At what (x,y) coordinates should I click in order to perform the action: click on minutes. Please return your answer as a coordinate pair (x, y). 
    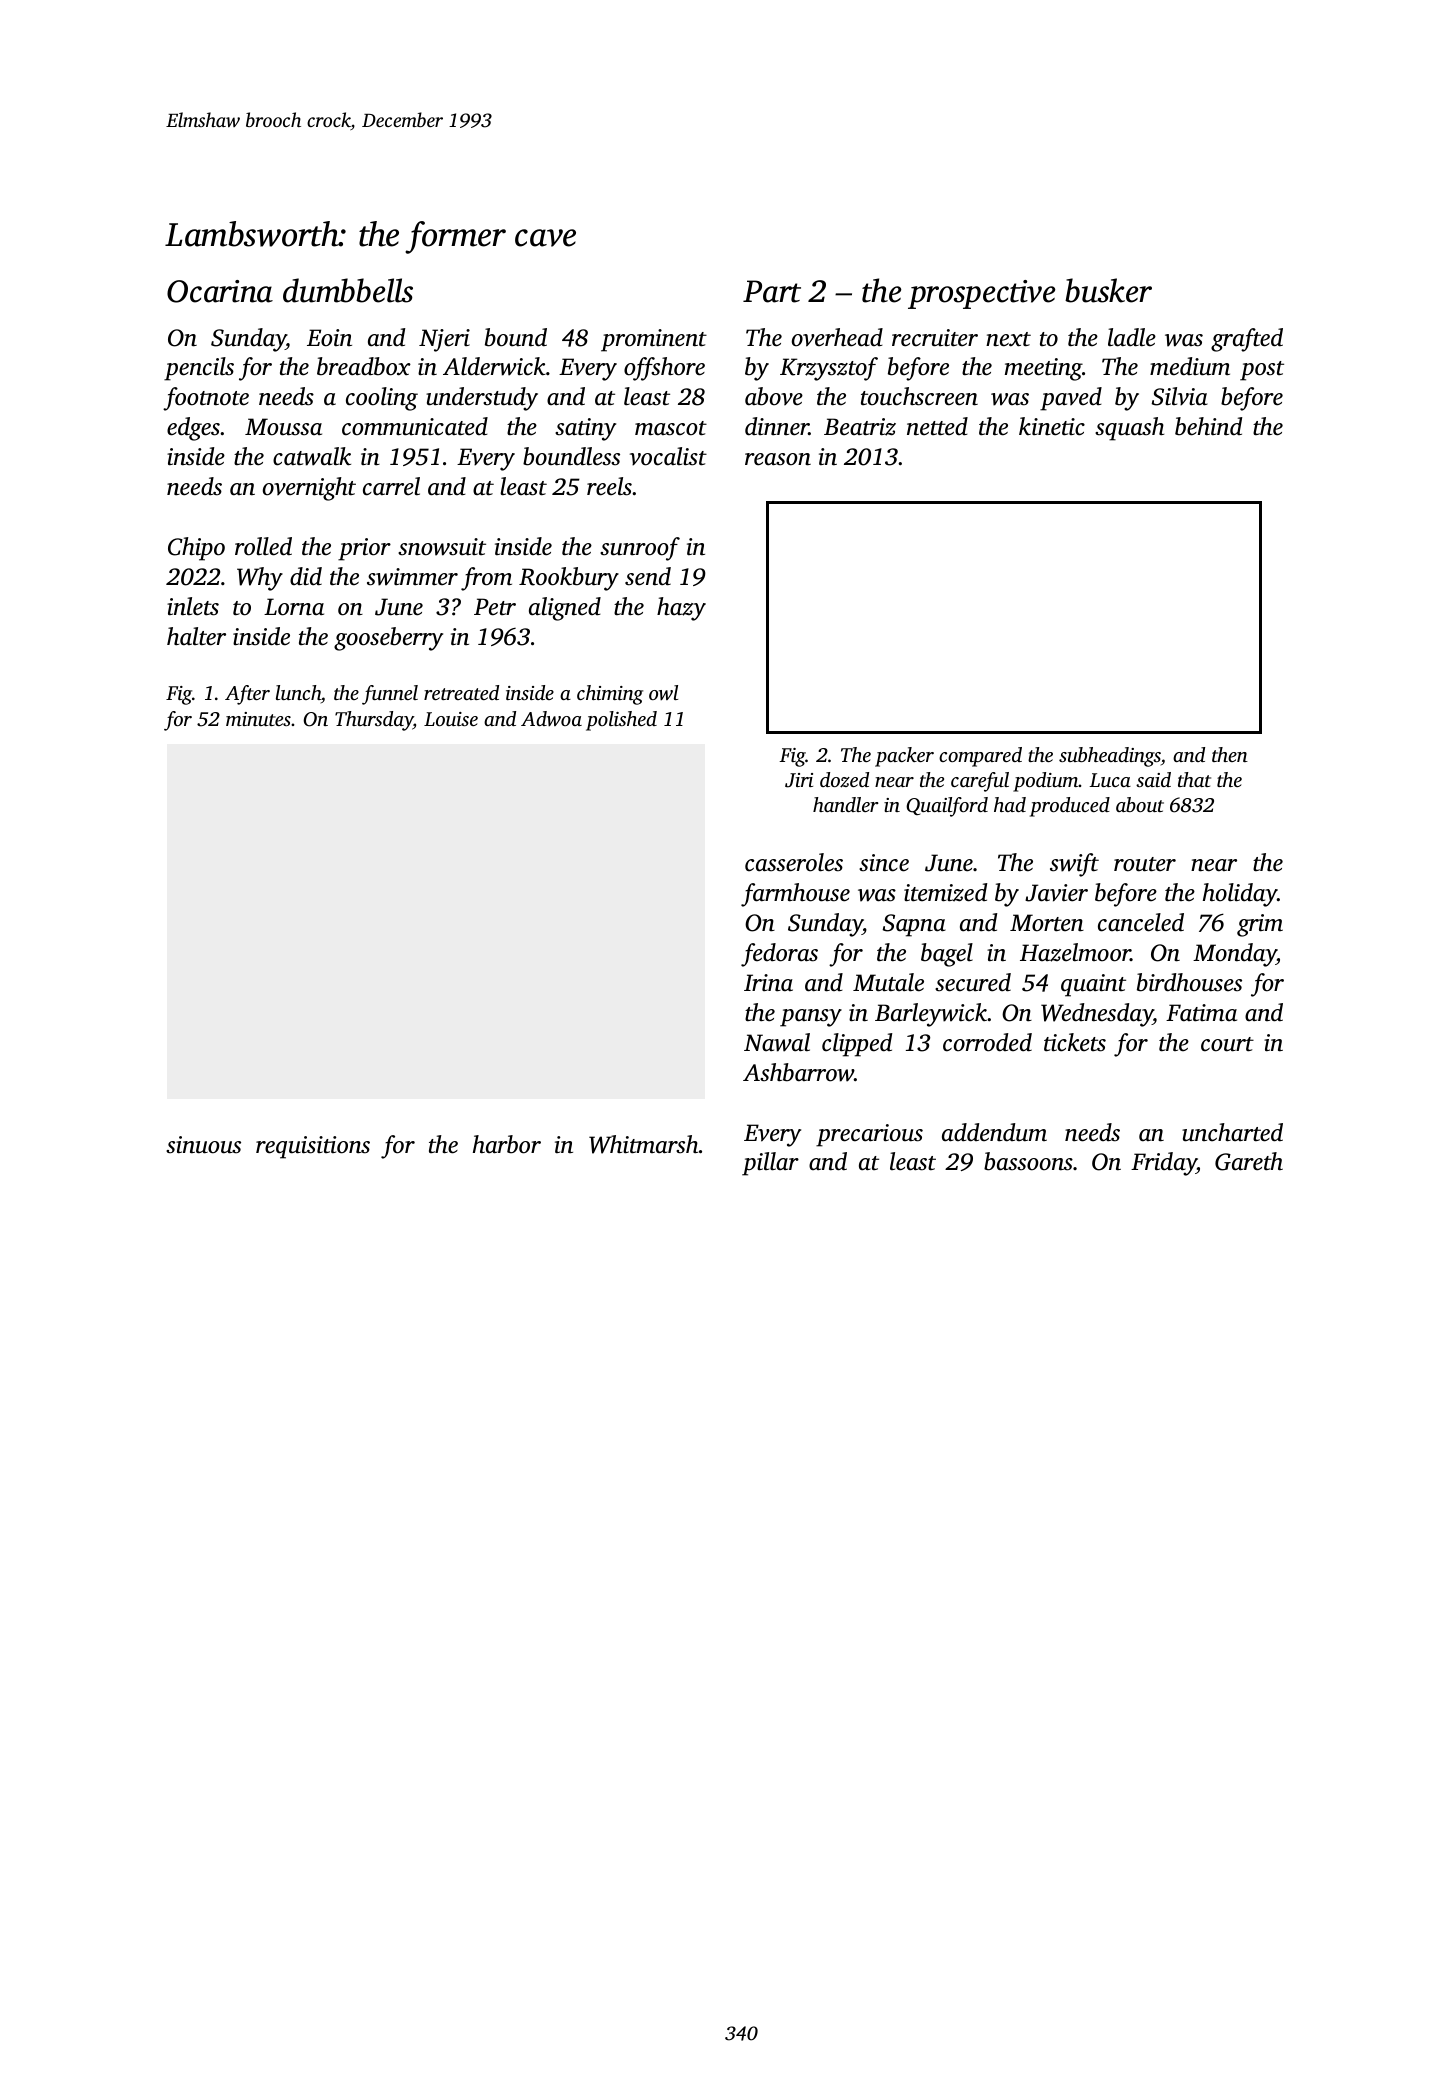
    Looking at the image, I should click on (258, 719).
